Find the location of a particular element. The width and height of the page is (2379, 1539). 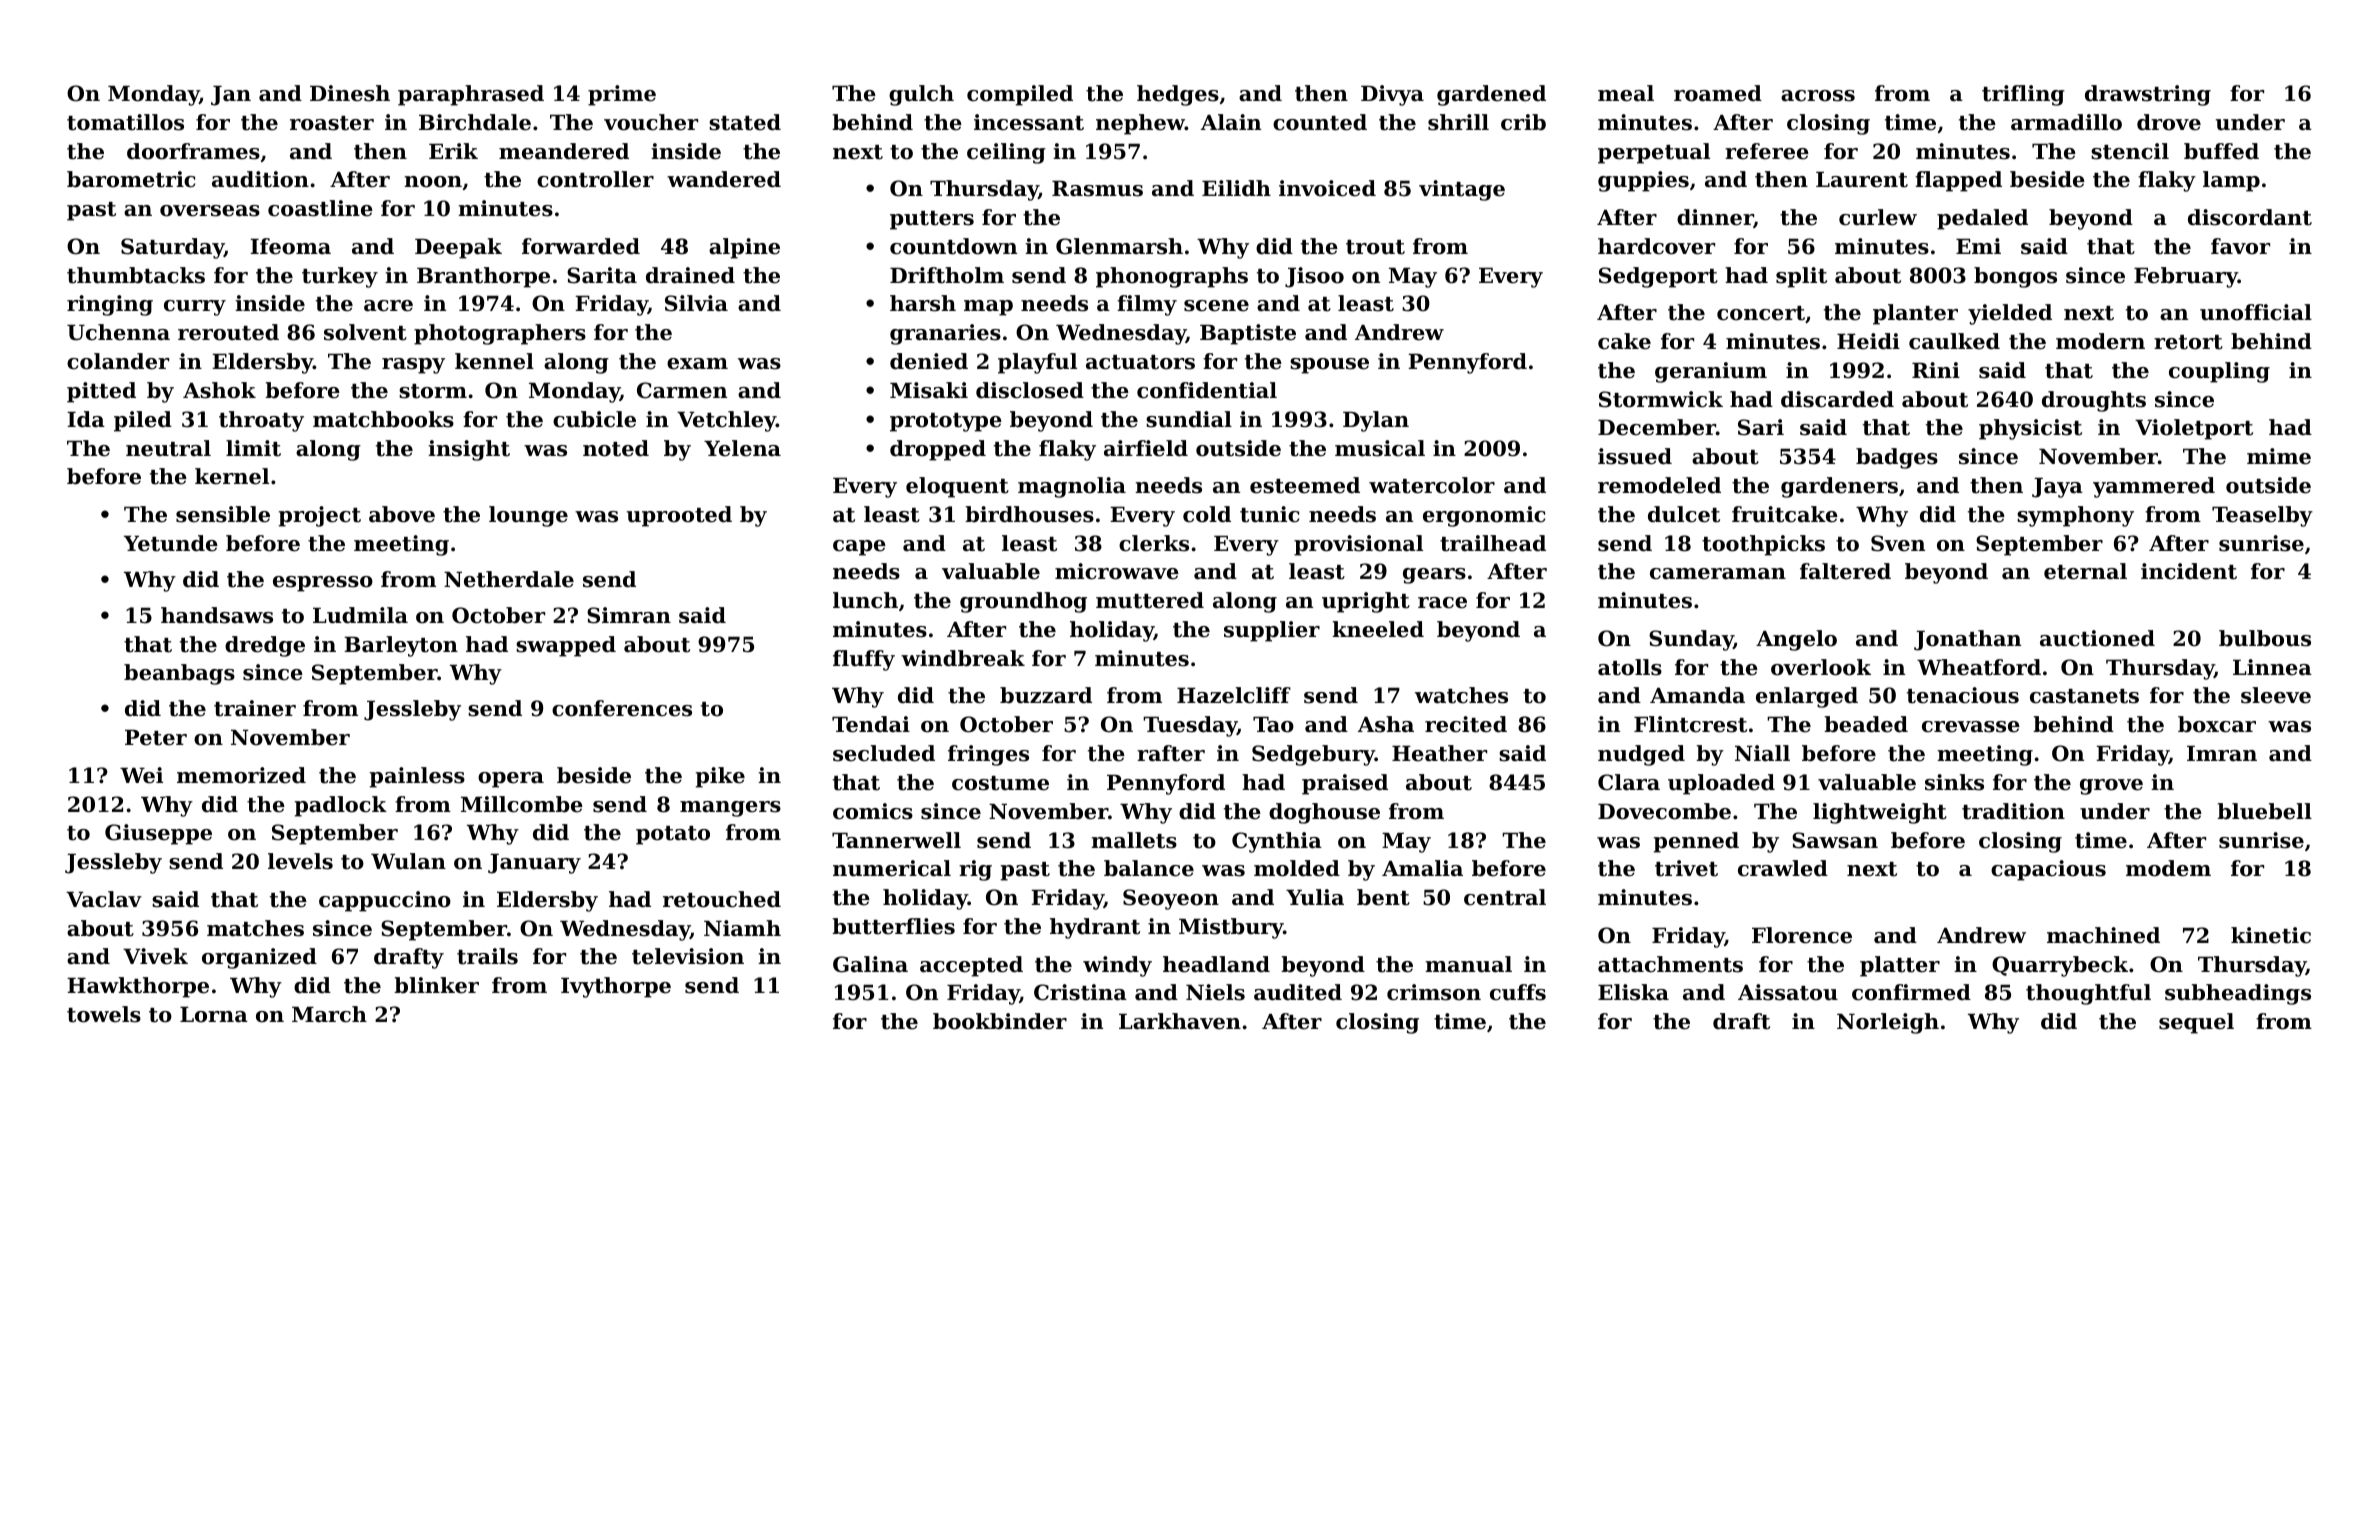

voucher is located at coordinates (651, 122).
